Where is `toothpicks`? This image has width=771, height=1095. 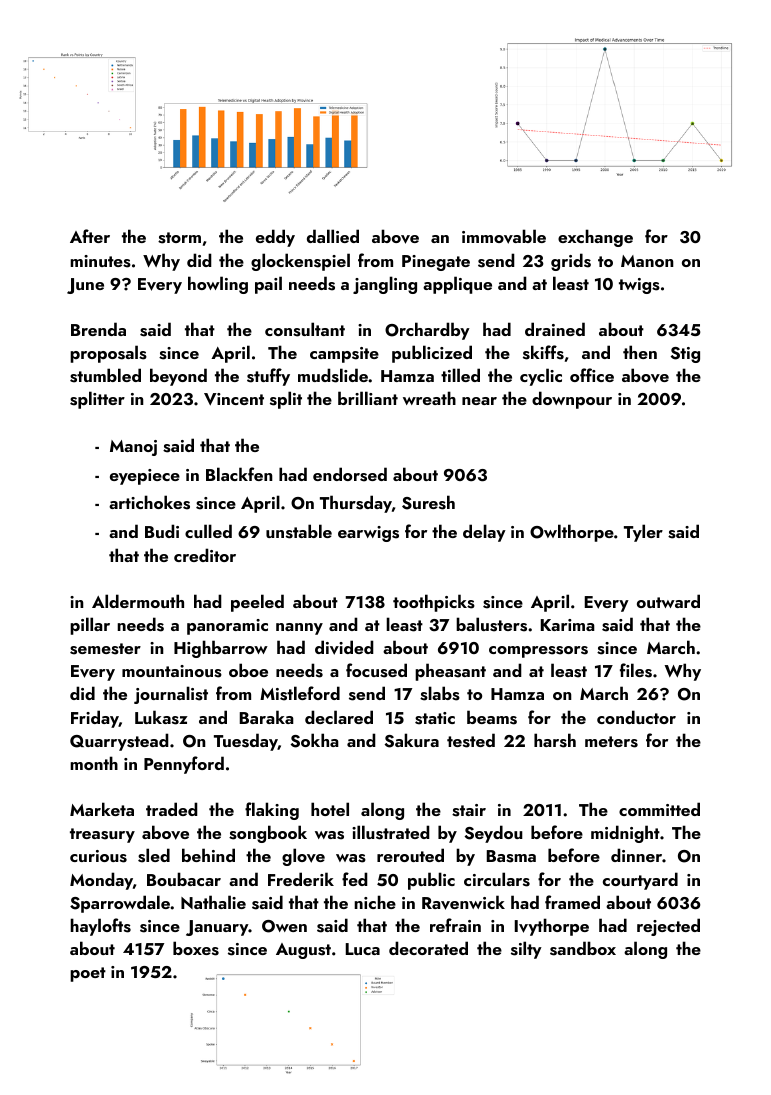
toothpicks is located at coordinates (434, 603).
